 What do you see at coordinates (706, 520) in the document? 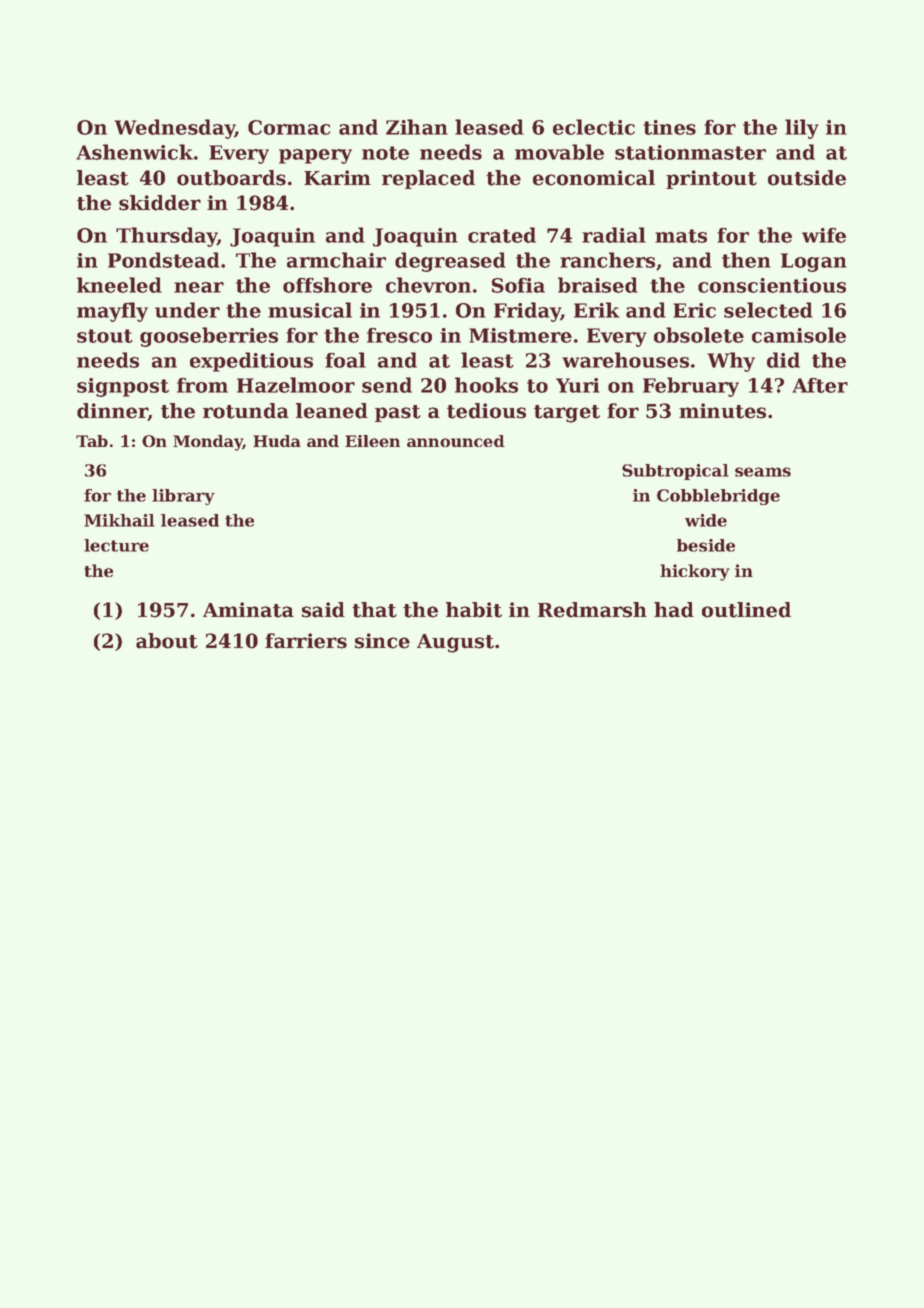
I see `wide` at bounding box center [706, 520].
